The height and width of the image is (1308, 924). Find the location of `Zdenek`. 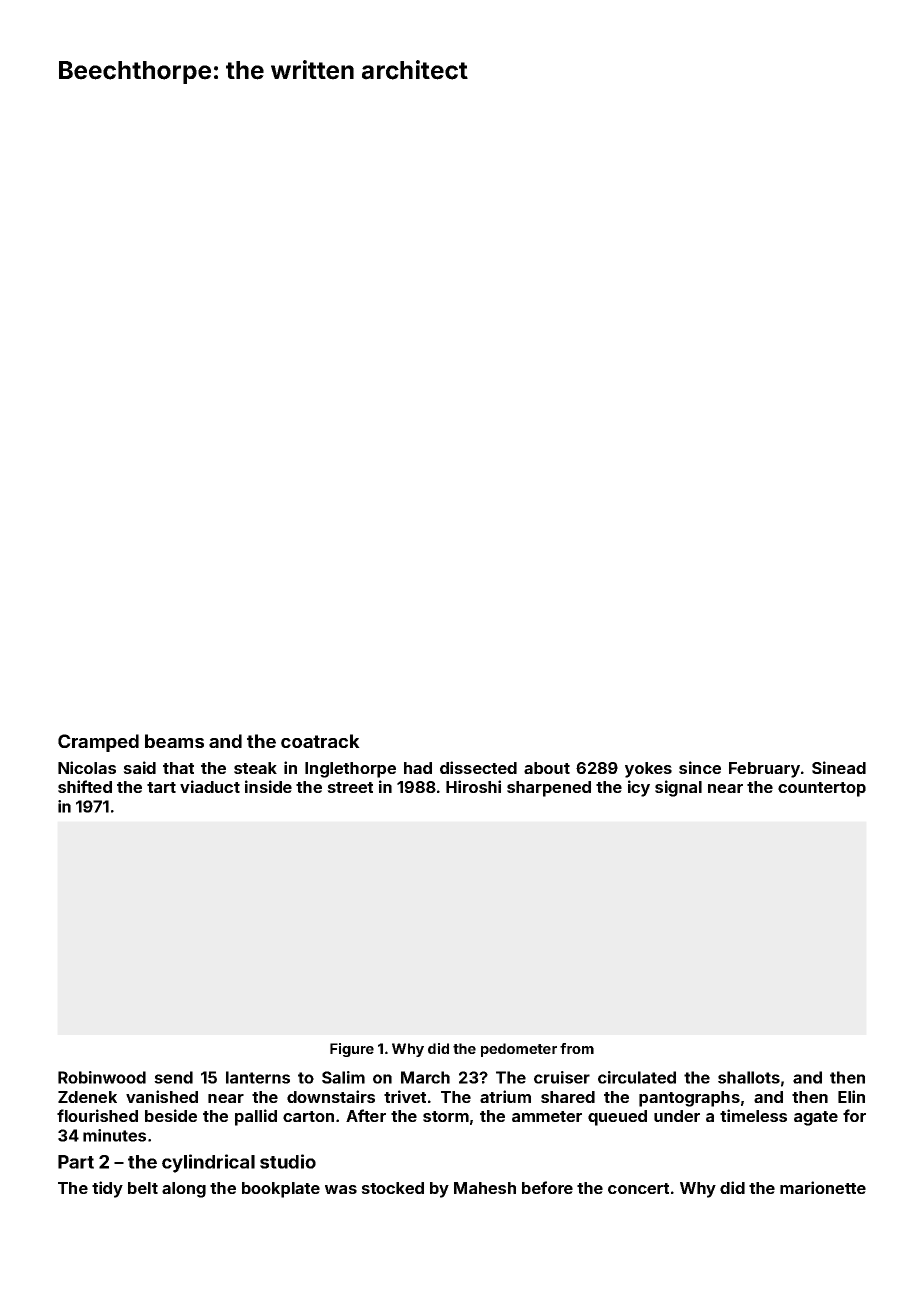

Zdenek is located at coordinates (87, 1097).
